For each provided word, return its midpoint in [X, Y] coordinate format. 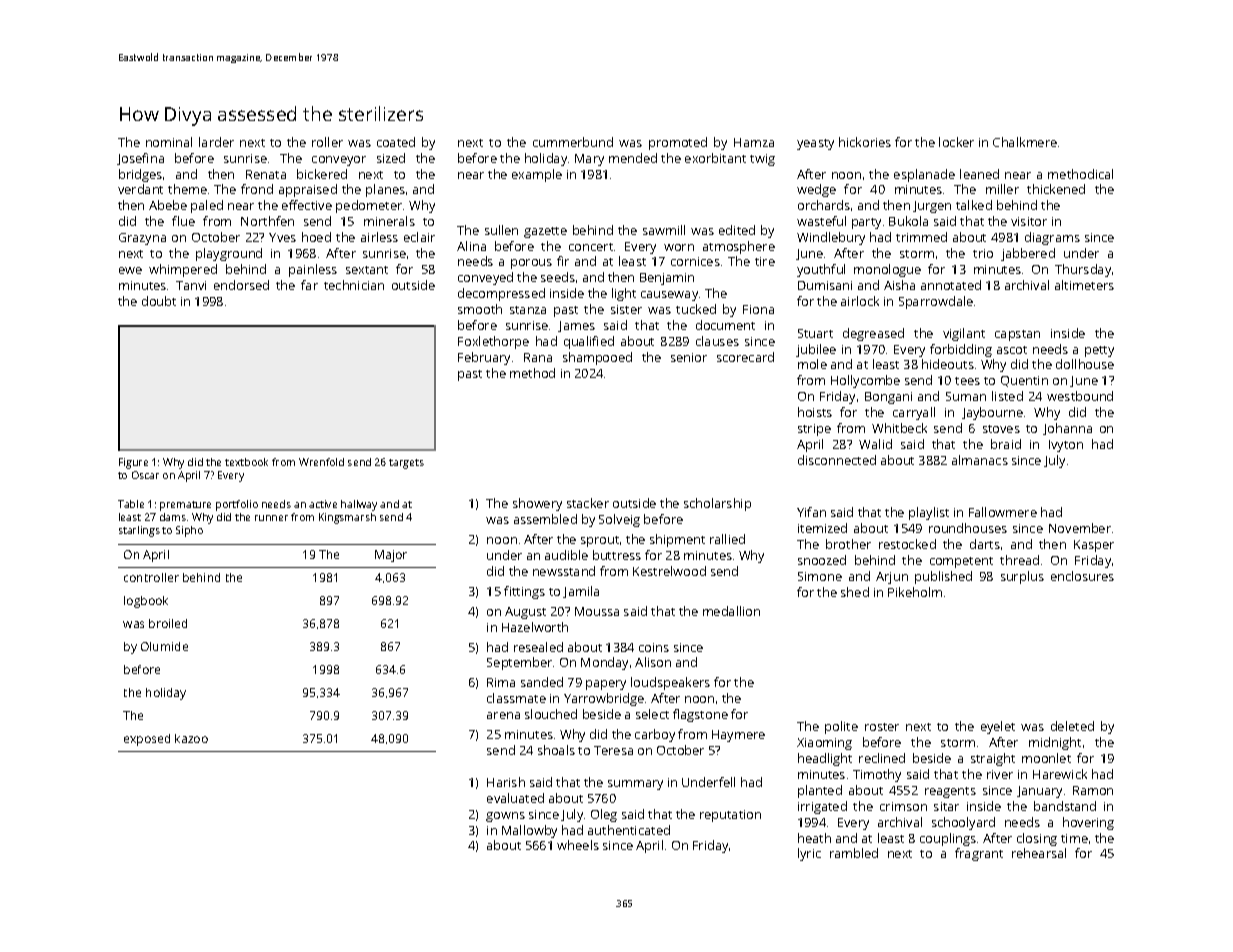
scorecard [745, 357]
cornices [695, 261]
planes [385, 190]
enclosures [1082, 576]
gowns [505, 817]
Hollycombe [865, 381]
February [484, 358]
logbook [146, 602]
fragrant [979, 854]
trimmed [921, 237]
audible [566, 555]
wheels [578, 845]
